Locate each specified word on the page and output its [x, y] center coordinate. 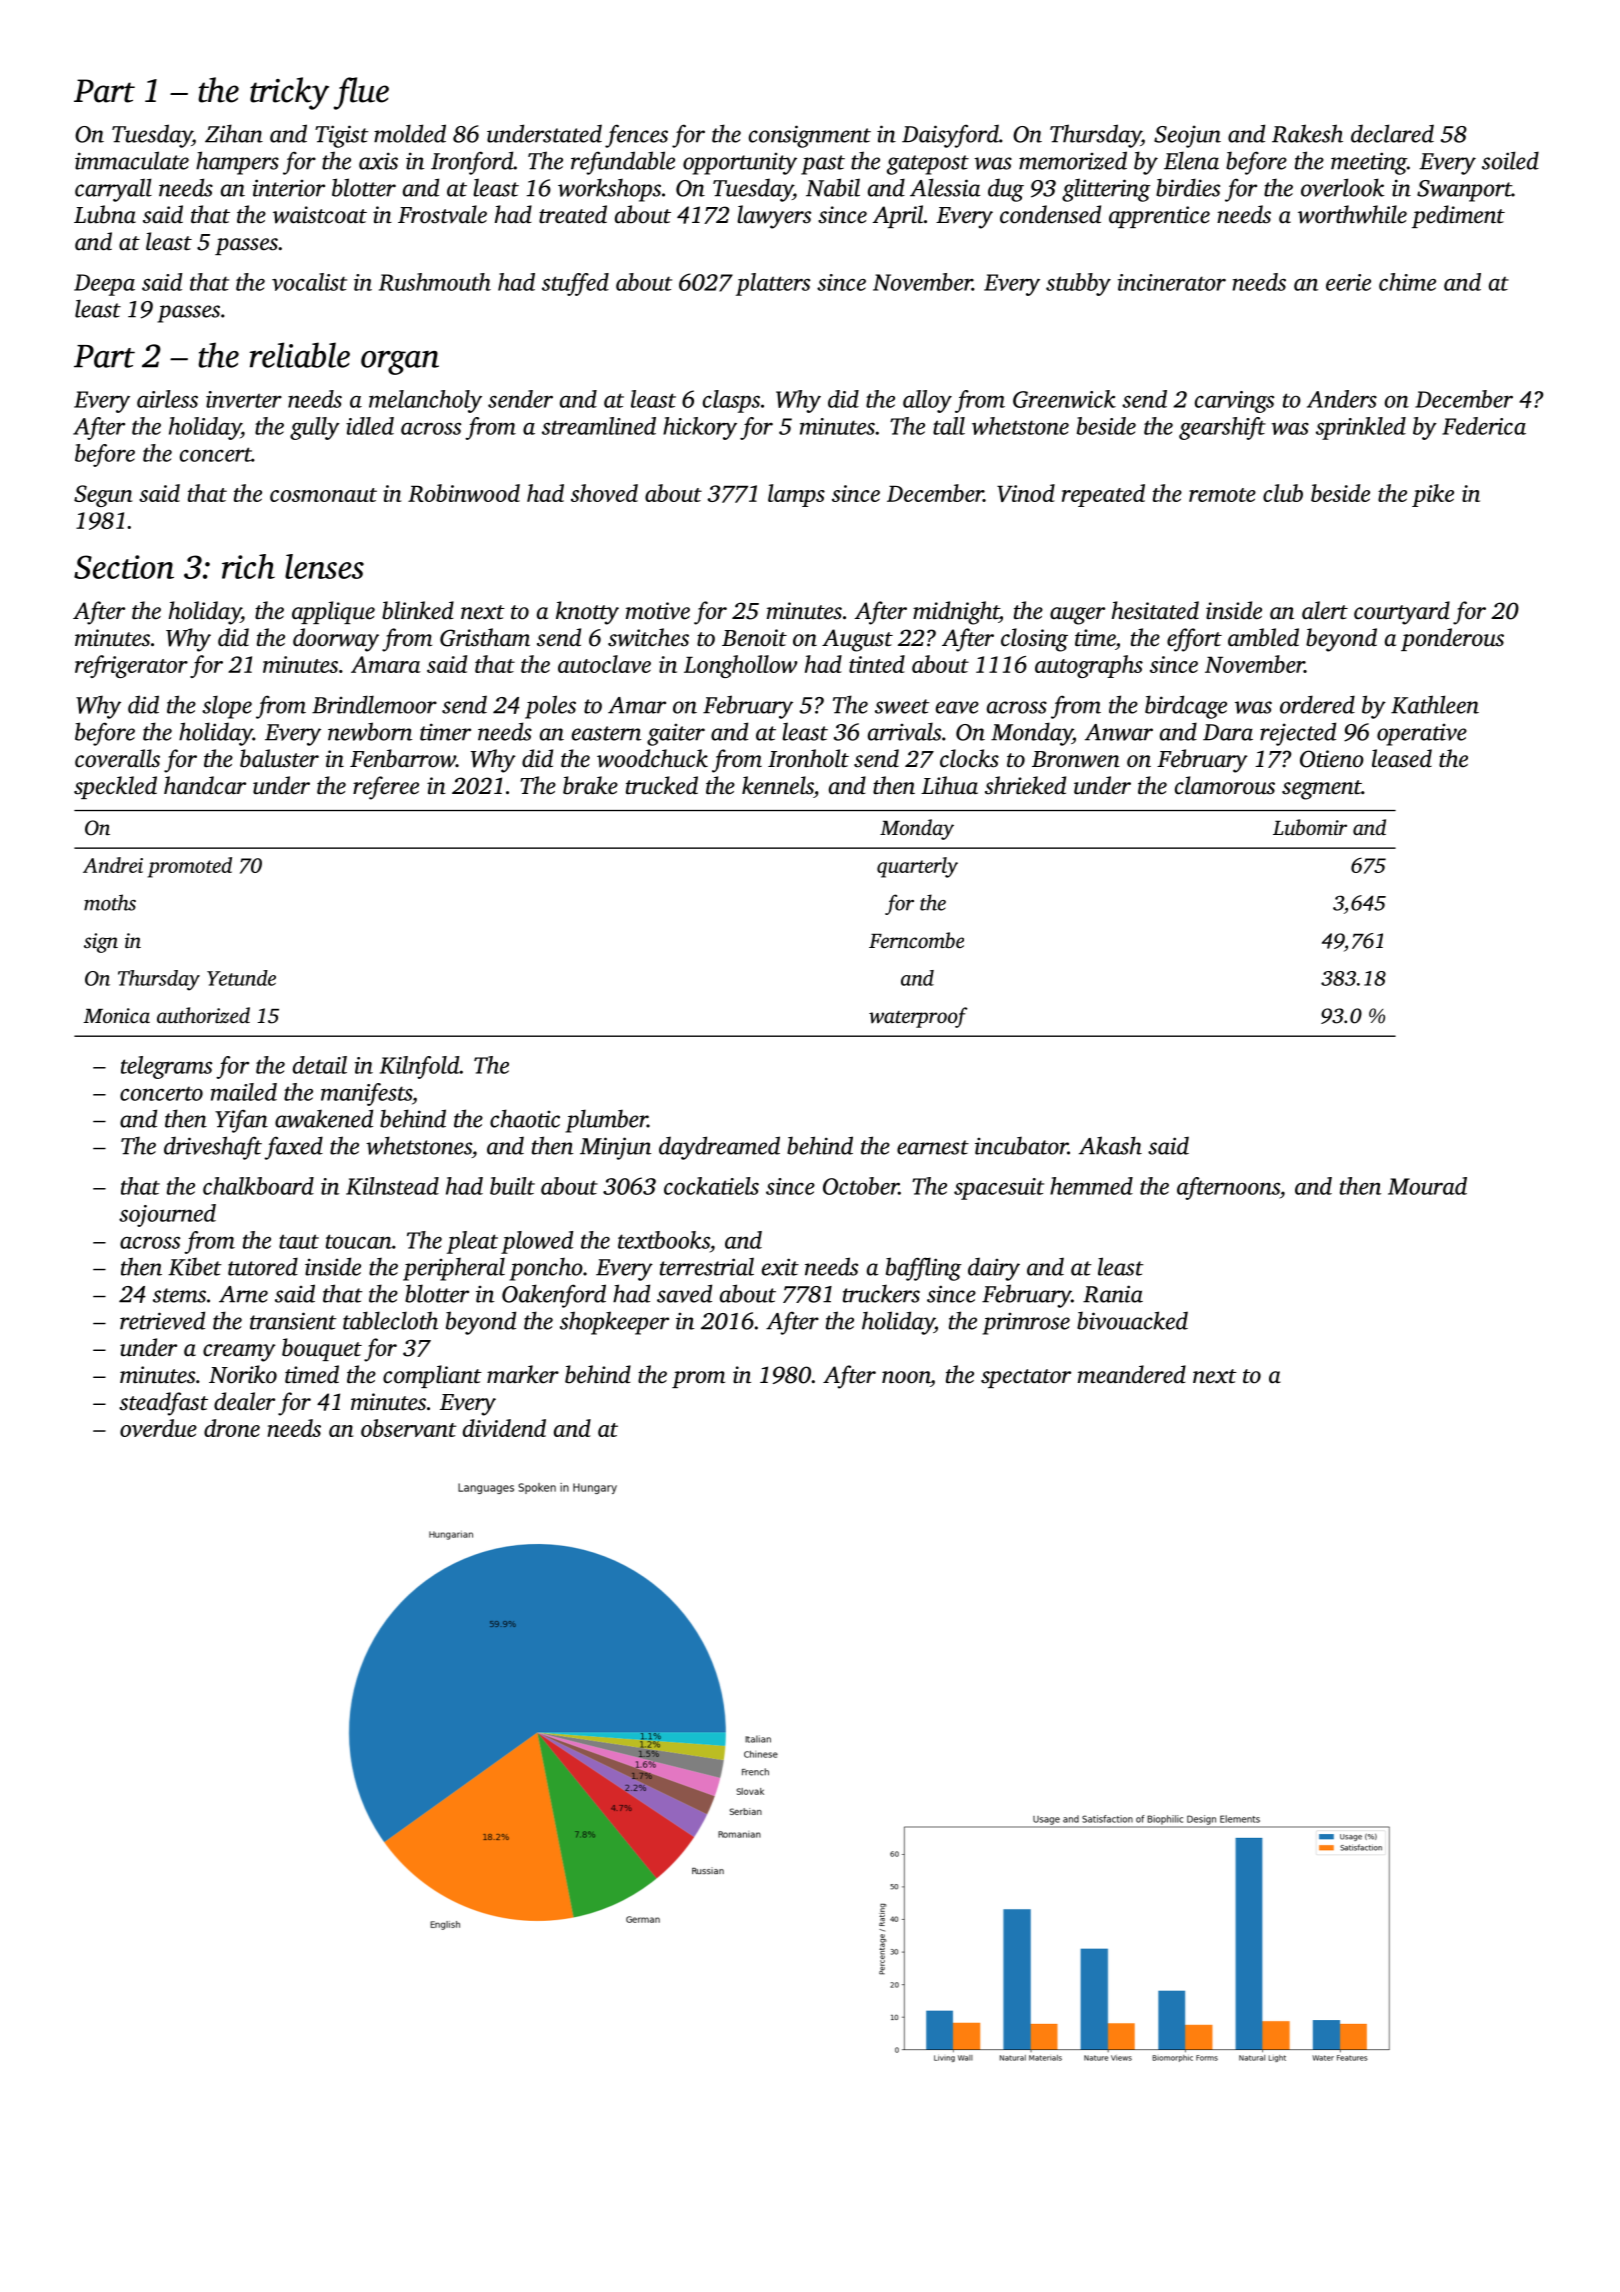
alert [1325, 610]
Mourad [1427, 1186]
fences [636, 136]
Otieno [1332, 759]
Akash [1110, 1145]
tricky [289, 93]
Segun [103, 496]
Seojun [1187, 136]
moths [110, 902]
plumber [606, 1121]
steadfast [163, 1404]
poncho [546, 1269]
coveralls [117, 758]
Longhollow [741, 666]
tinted [877, 664]
